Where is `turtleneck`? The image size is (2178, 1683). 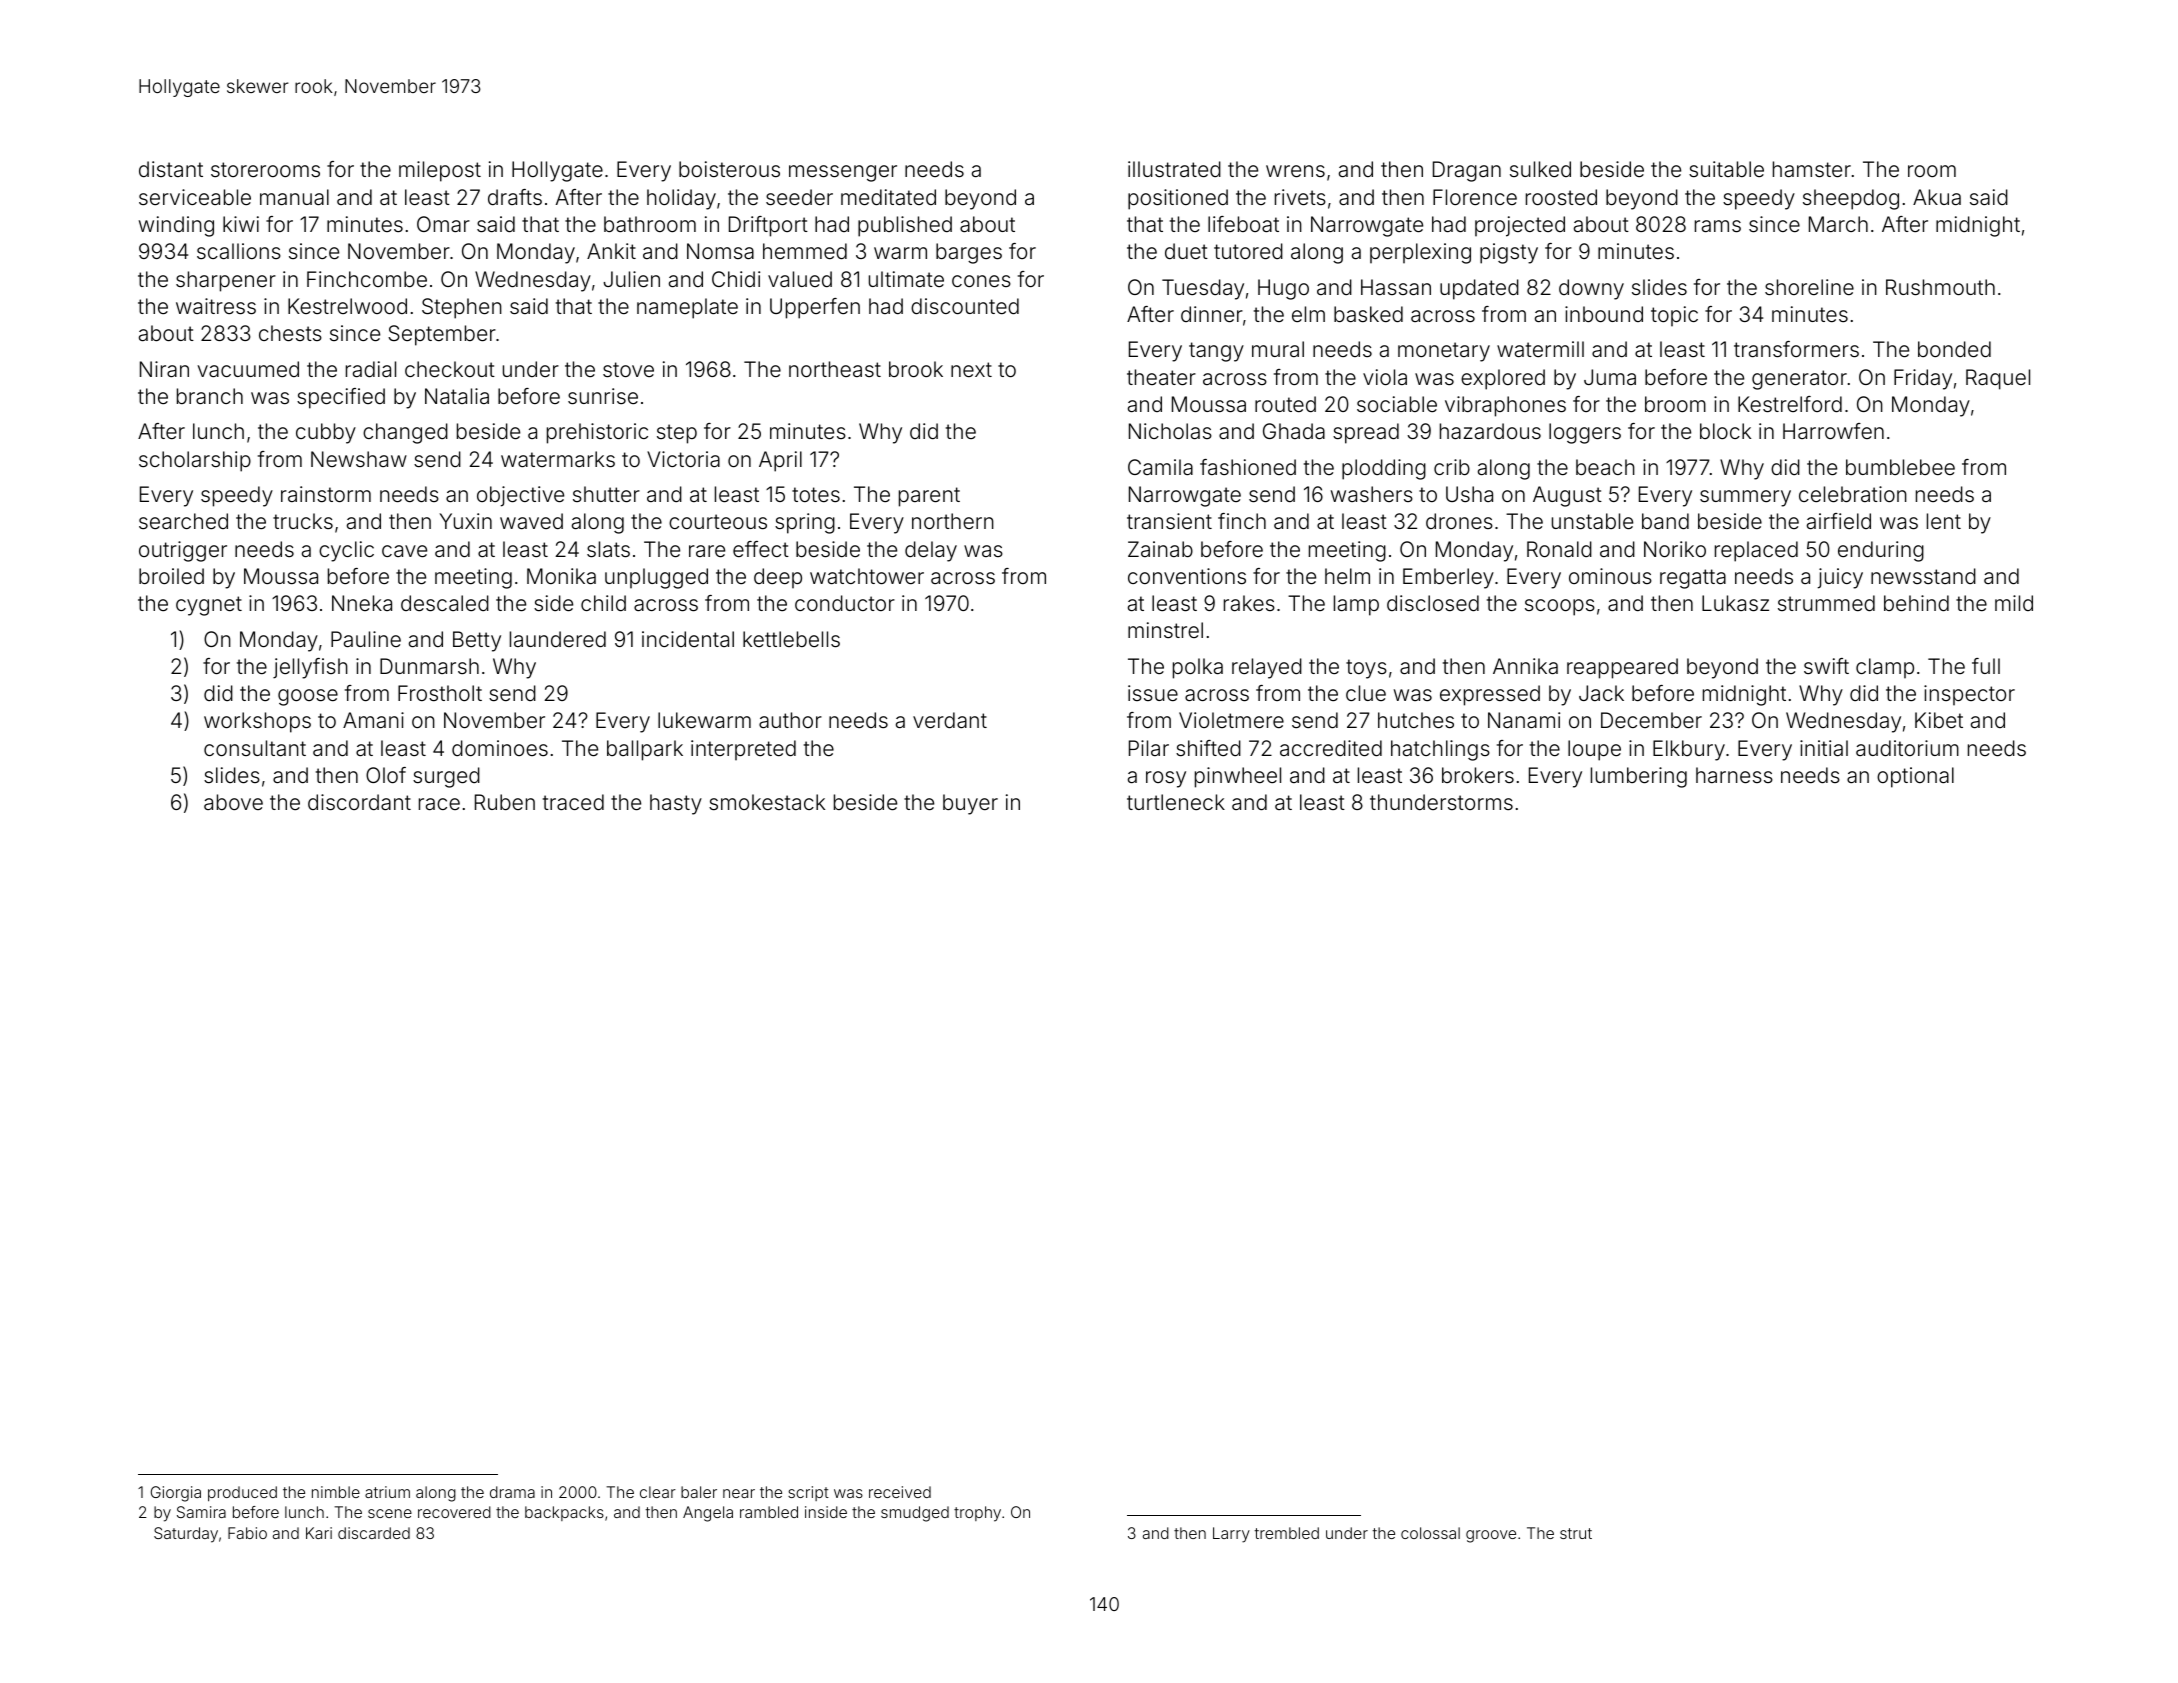 turtleneck is located at coordinates (1176, 802).
